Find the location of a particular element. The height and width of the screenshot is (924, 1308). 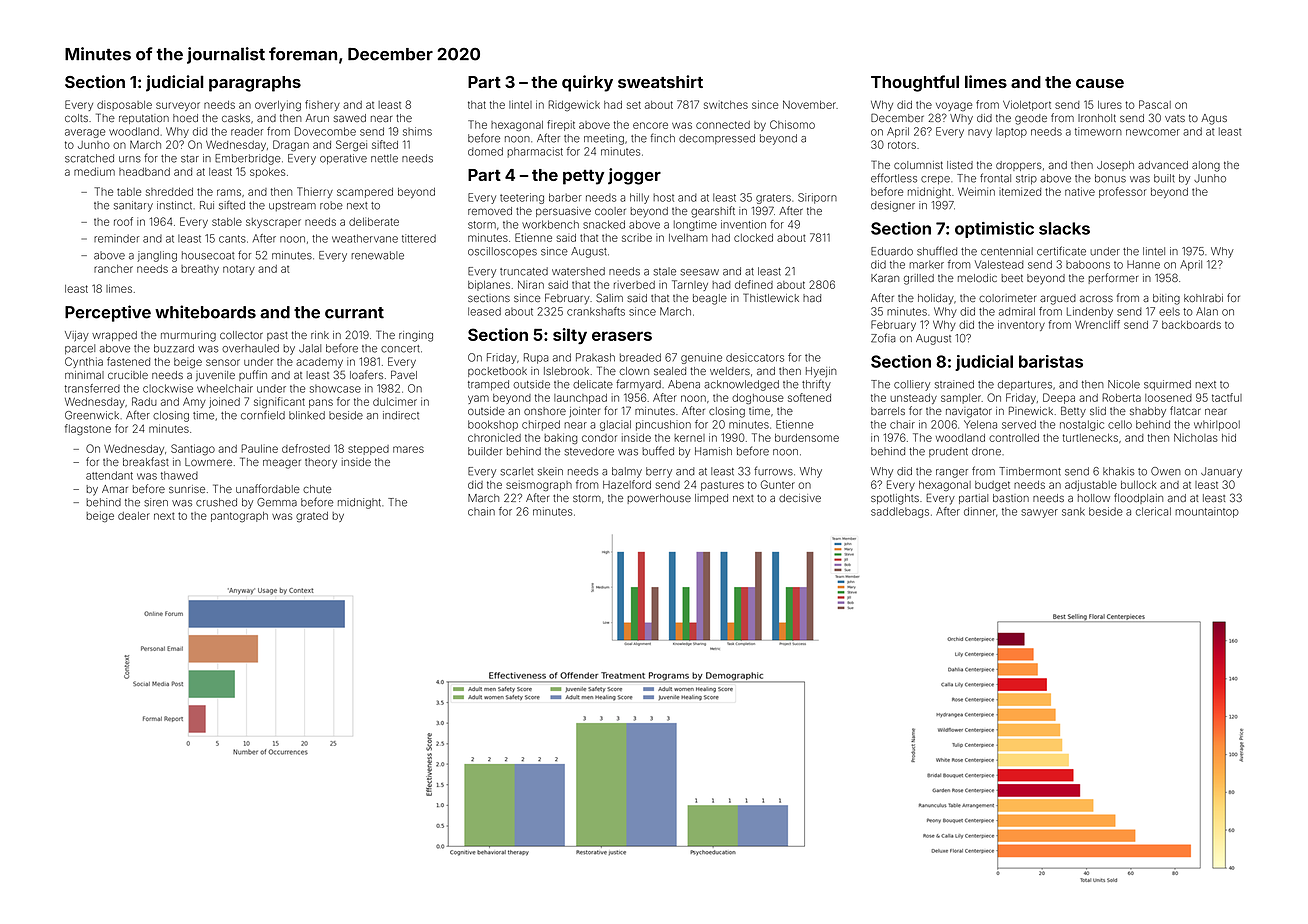

domed is located at coordinates (485, 151).
